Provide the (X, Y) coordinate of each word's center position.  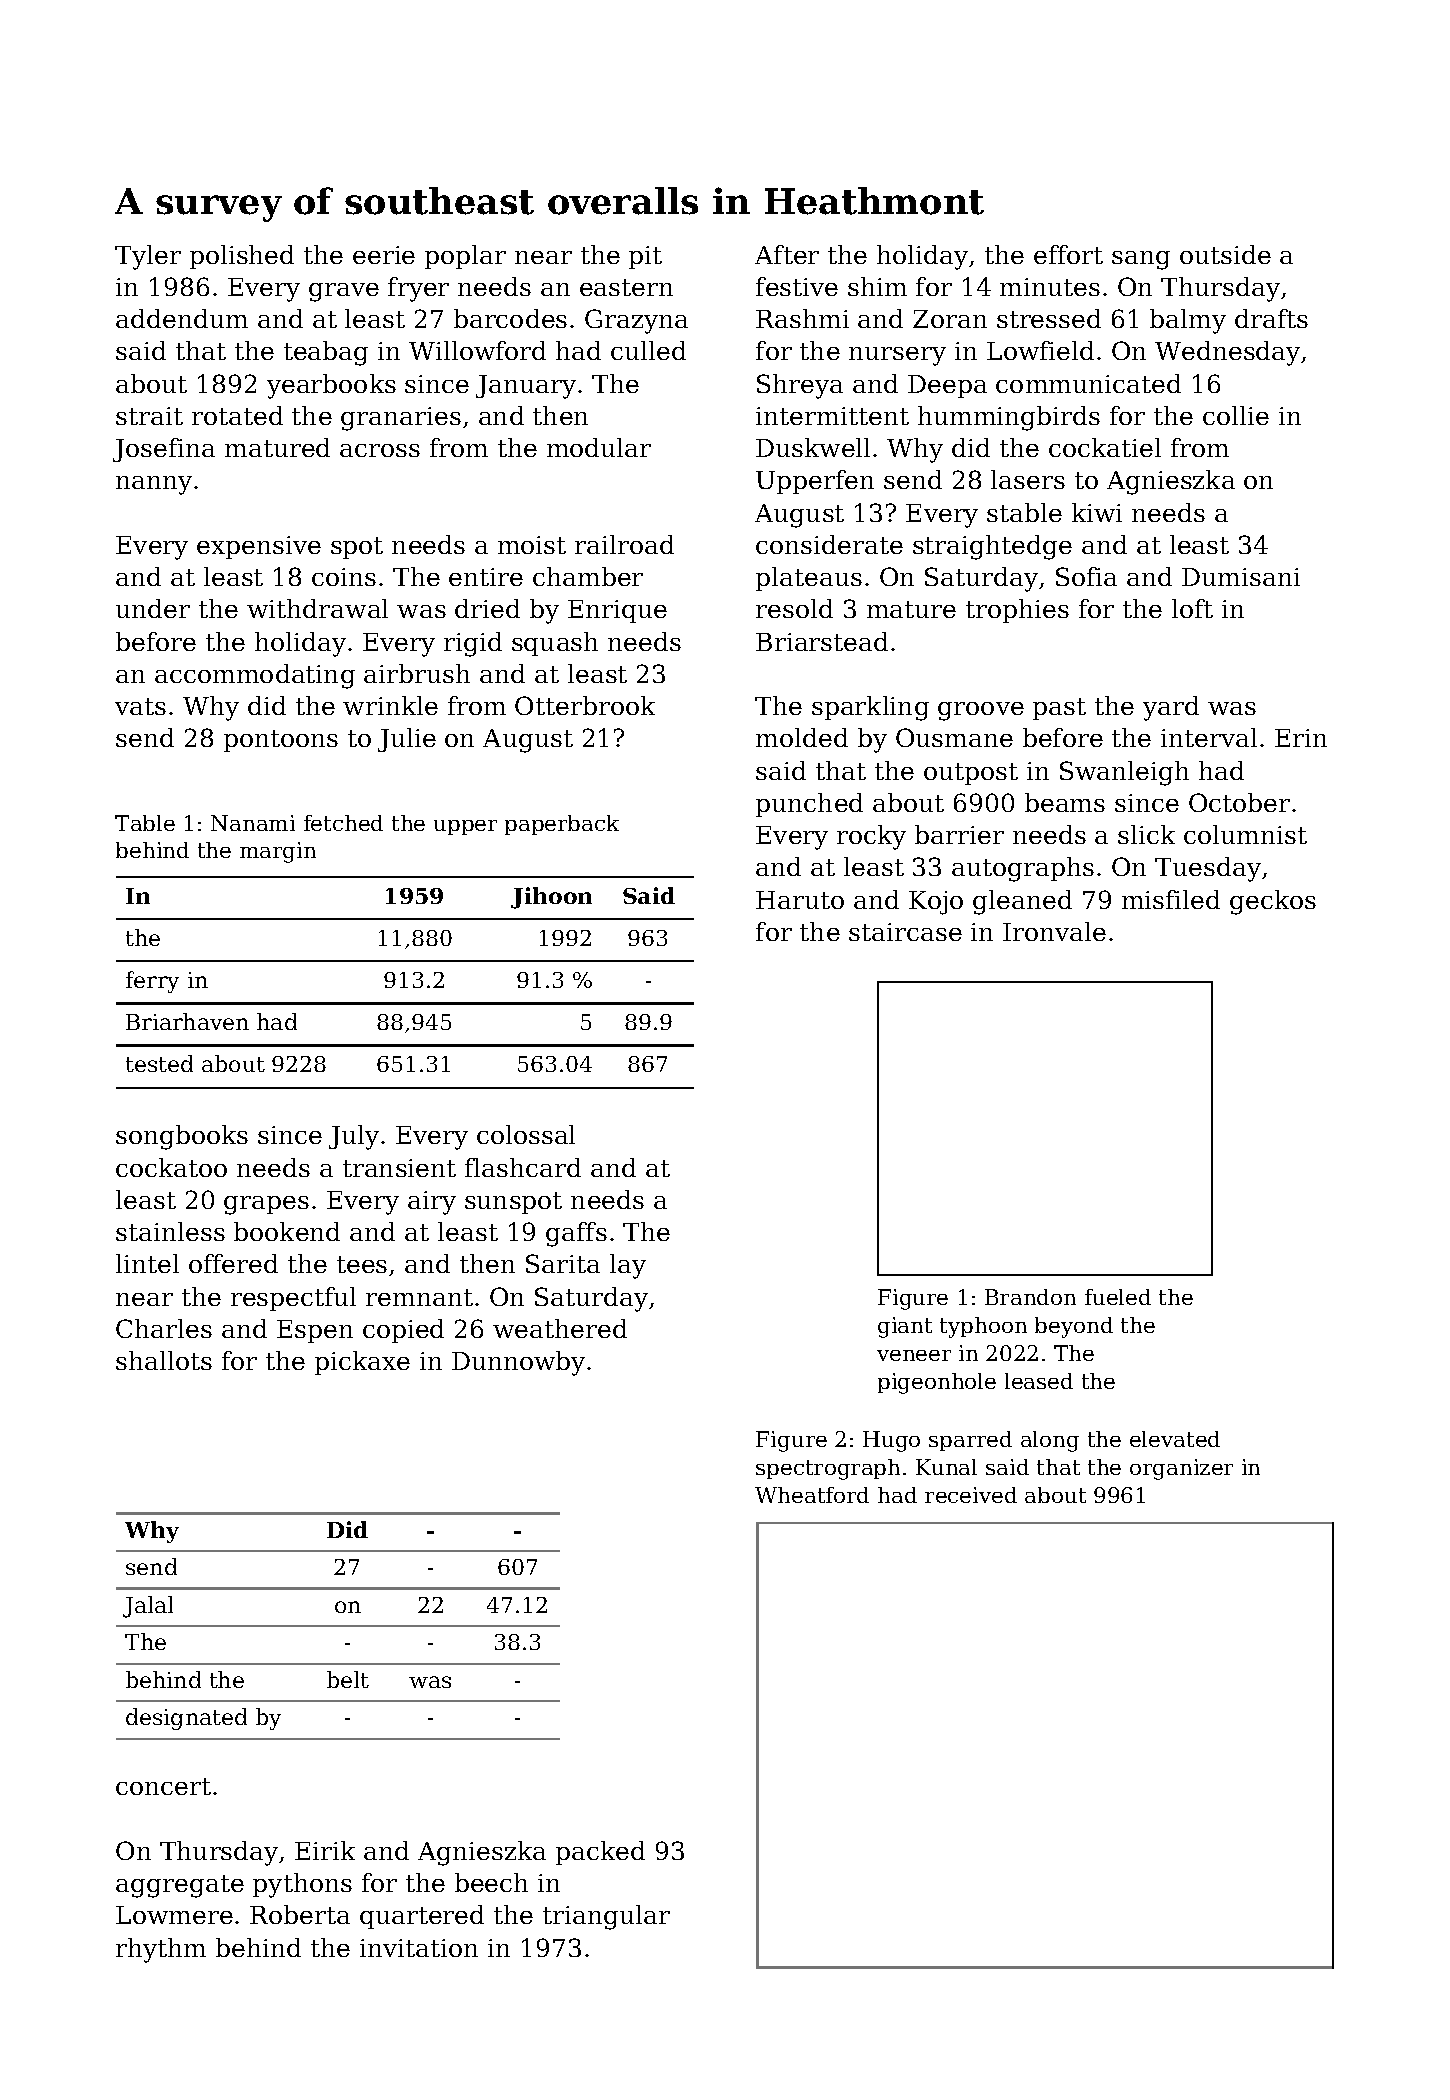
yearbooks (331, 386)
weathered (560, 1328)
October (1239, 802)
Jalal (148, 1607)
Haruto (800, 900)
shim (877, 286)
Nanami (253, 823)
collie (1236, 415)
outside (1225, 254)
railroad (624, 544)
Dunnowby (518, 1363)
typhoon (983, 1327)
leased (1039, 1381)
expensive (259, 547)
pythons (302, 1885)
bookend (287, 1231)
